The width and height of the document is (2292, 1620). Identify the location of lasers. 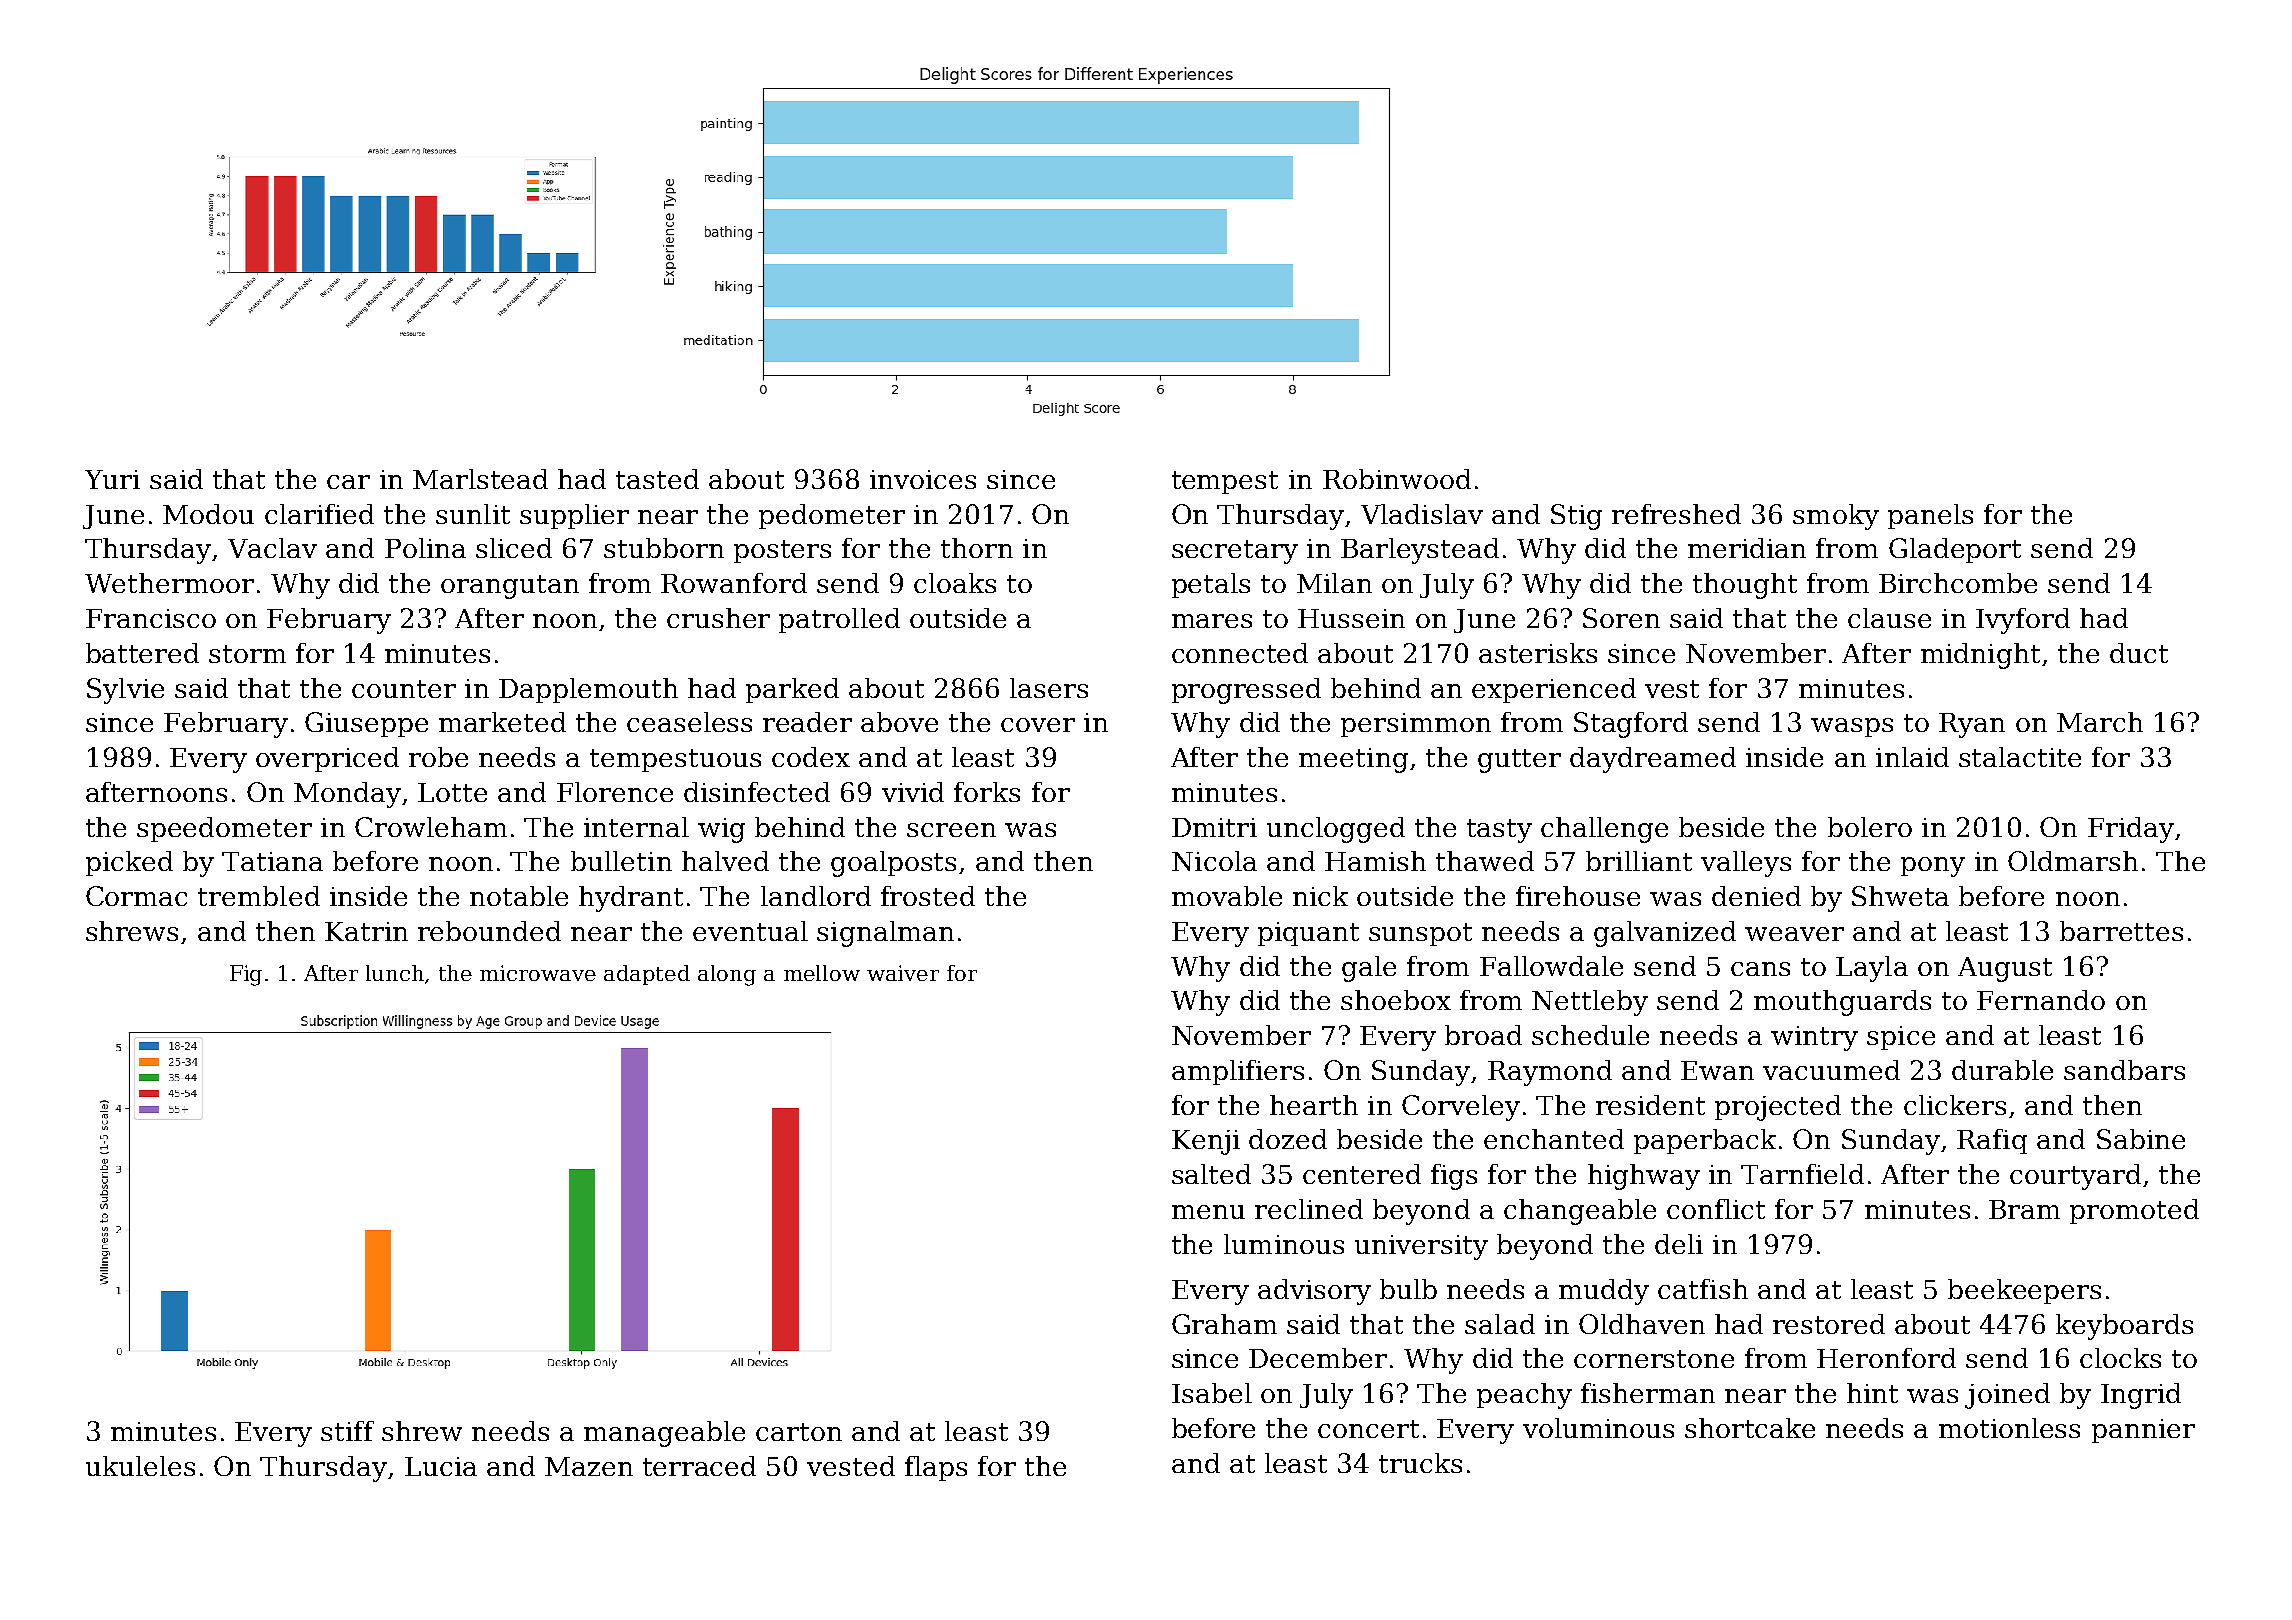
(1049, 688).
